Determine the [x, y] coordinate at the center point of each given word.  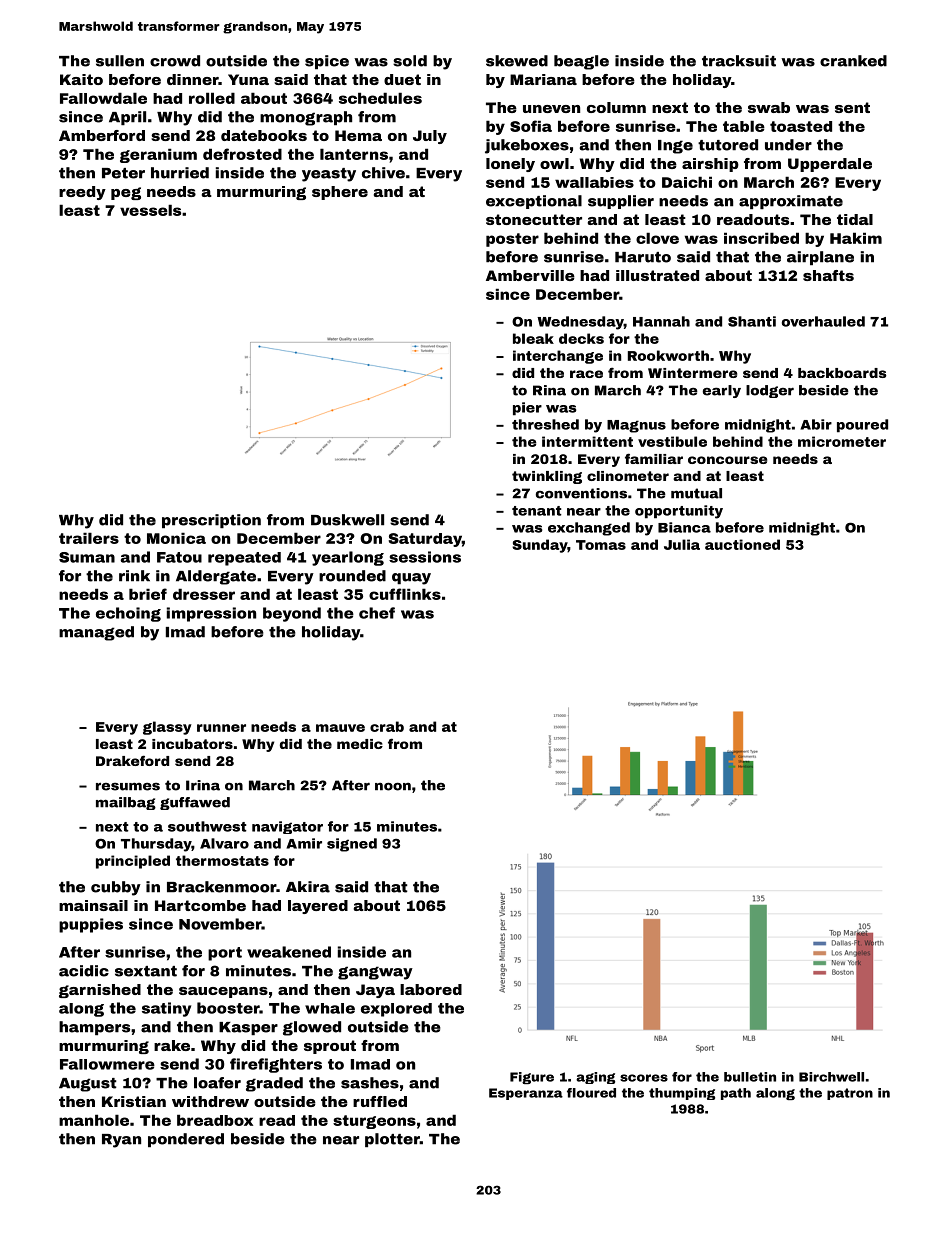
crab [387, 726]
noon [393, 786]
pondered [186, 1140]
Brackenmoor [221, 887]
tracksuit [739, 61]
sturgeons [374, 1122]
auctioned [742, 544]
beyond [292, 614]
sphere [340, 193]
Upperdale [830, 165]
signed [352, 845]
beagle [581, 62]
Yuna [248, 79]
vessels [150, 210]
